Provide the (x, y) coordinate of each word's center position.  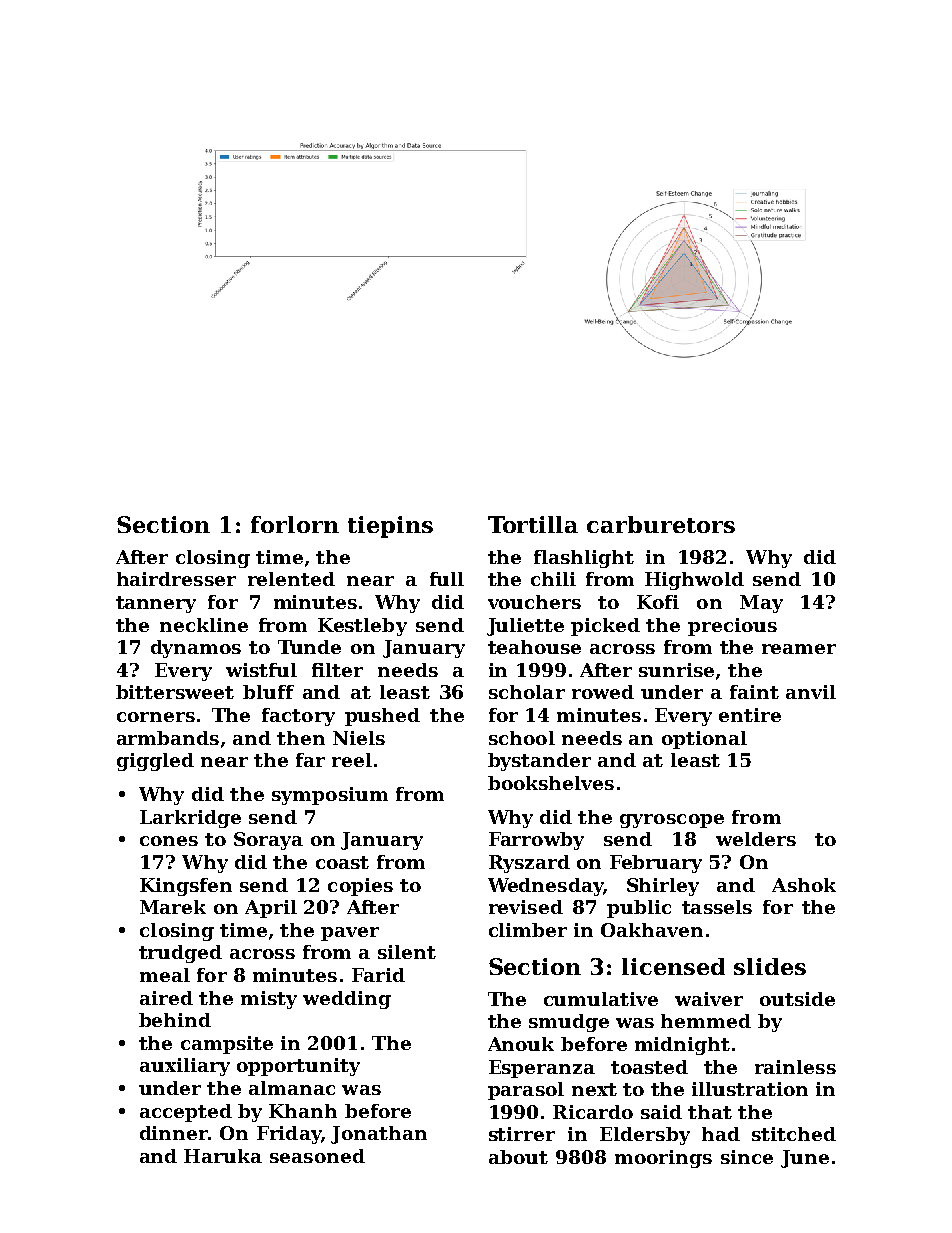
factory (298, 717)
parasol (526, 1091)
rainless (795, 1067)
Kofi (658, 602)
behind (175, 1020)
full (447, 579)
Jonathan (379, 1135)
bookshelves (551, 783)
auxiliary (185, 1067)
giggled (155, 762)
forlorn (295, 524)
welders (756, 839)
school (522, 738)
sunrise (676, 670)
